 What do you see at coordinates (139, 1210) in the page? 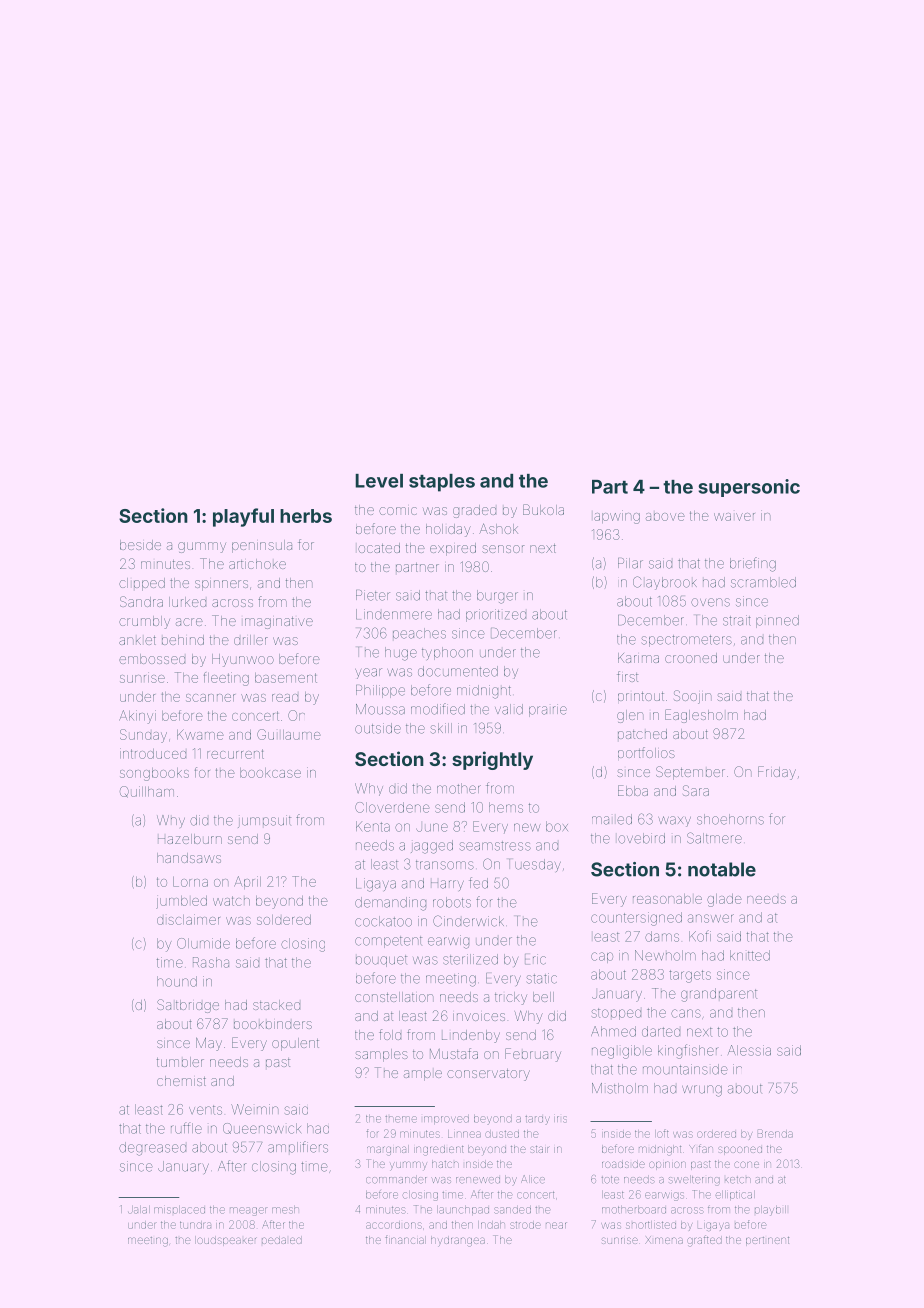
I see `Jalal` at bounding box center [139, 1210].
